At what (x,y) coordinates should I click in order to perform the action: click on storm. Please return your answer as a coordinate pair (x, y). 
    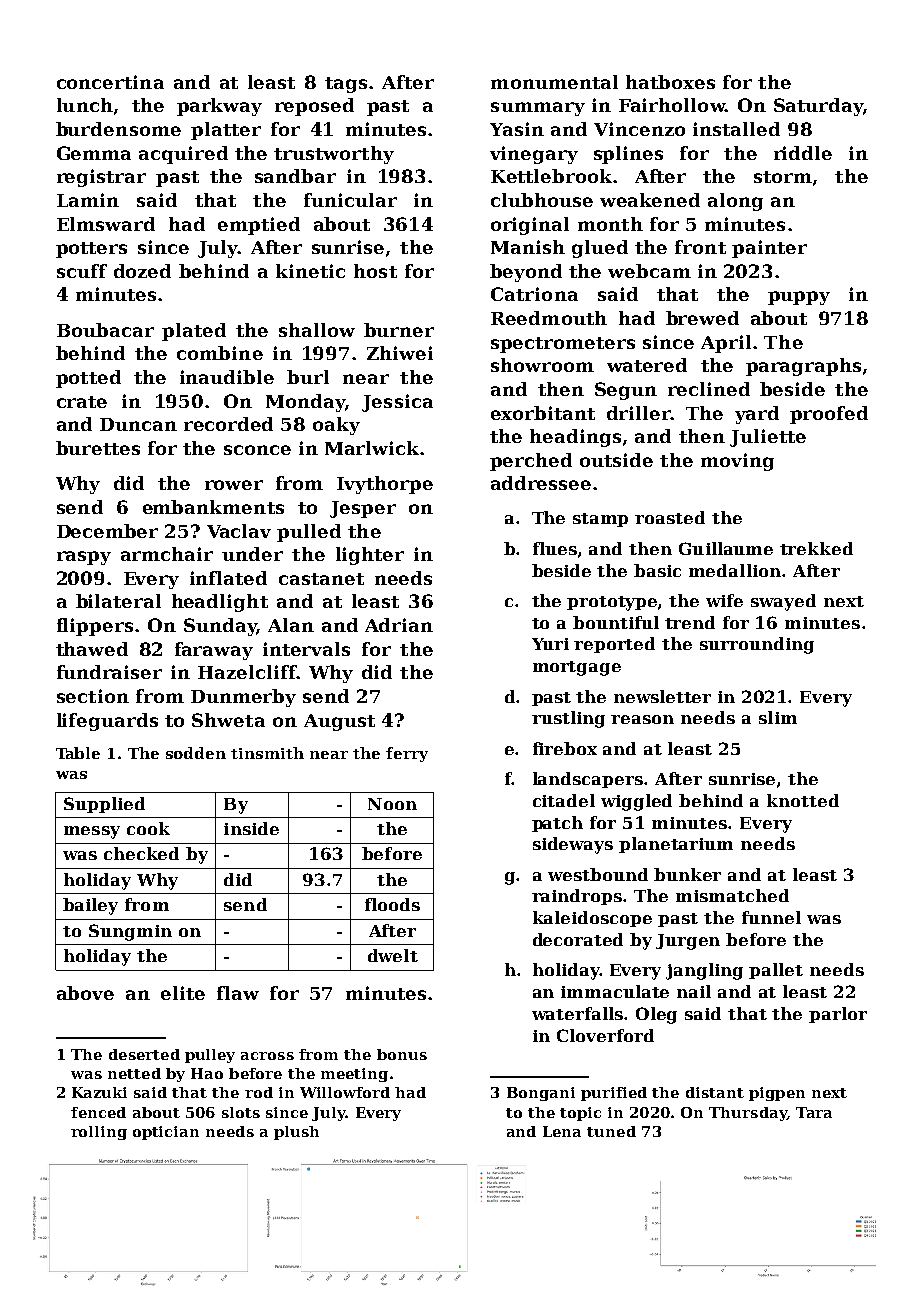
    Looking at the image, I should click on (783, 177).
